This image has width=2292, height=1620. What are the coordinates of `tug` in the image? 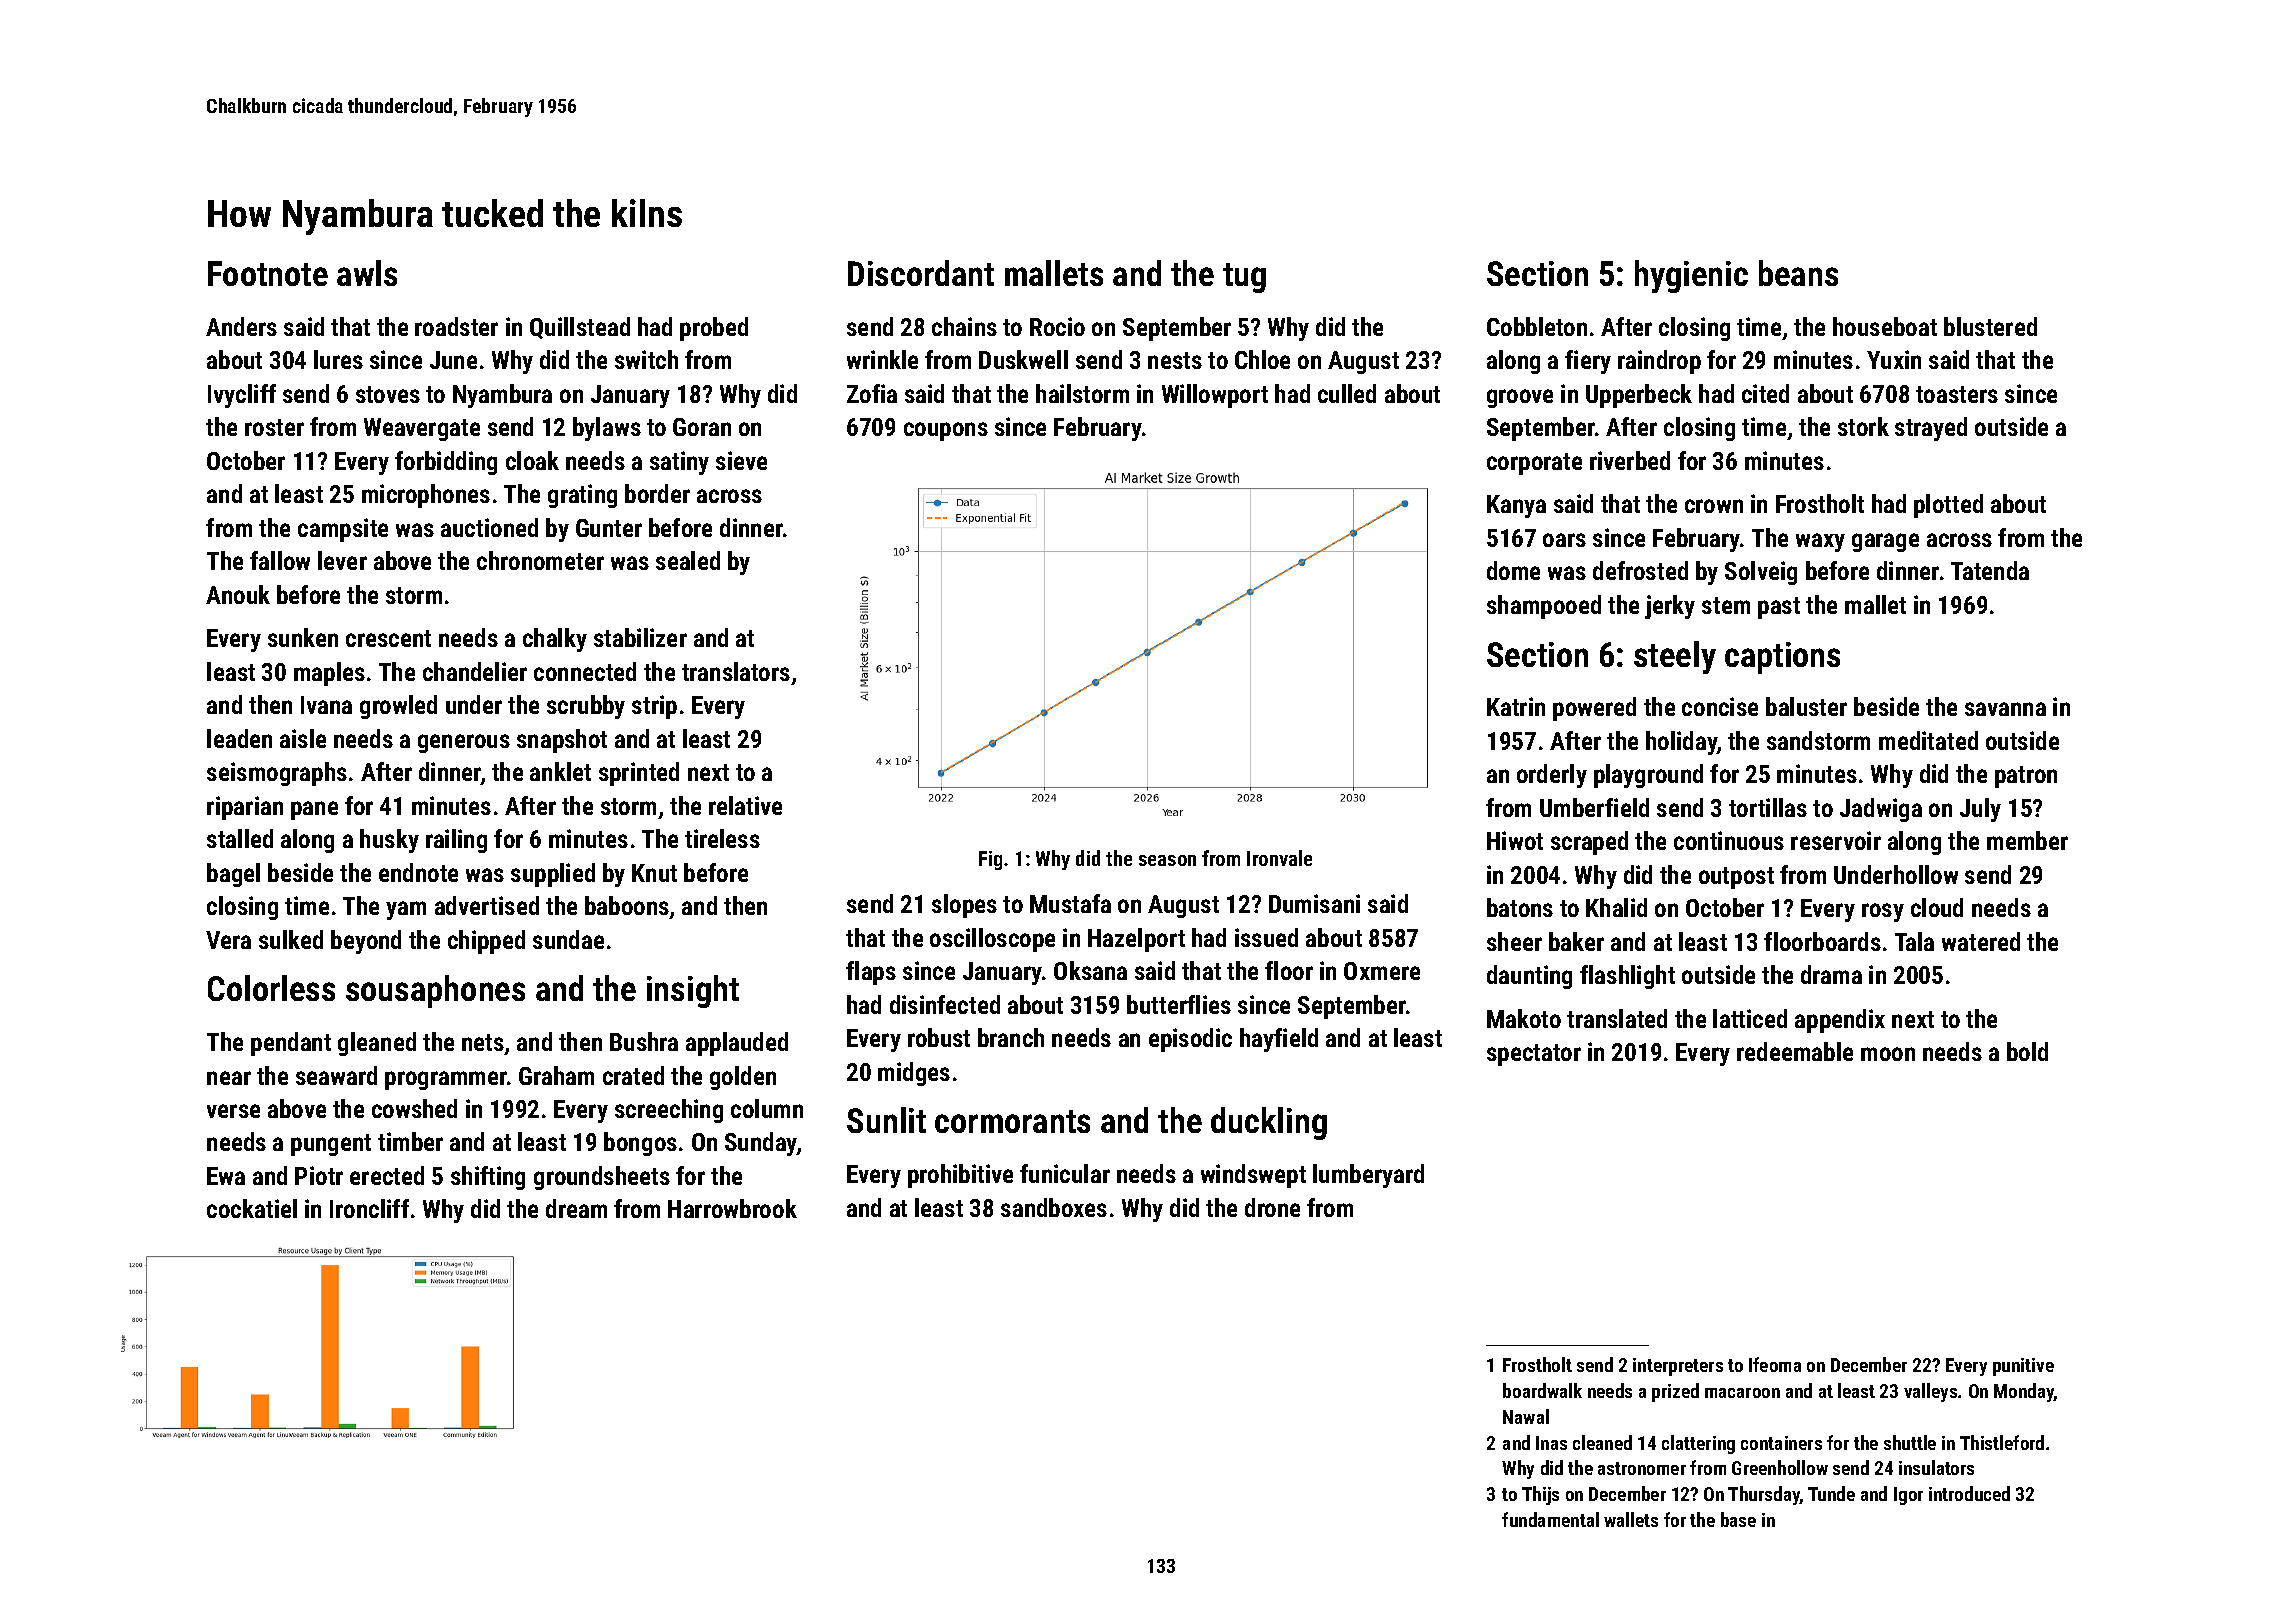 It's located at (1244, 278).
